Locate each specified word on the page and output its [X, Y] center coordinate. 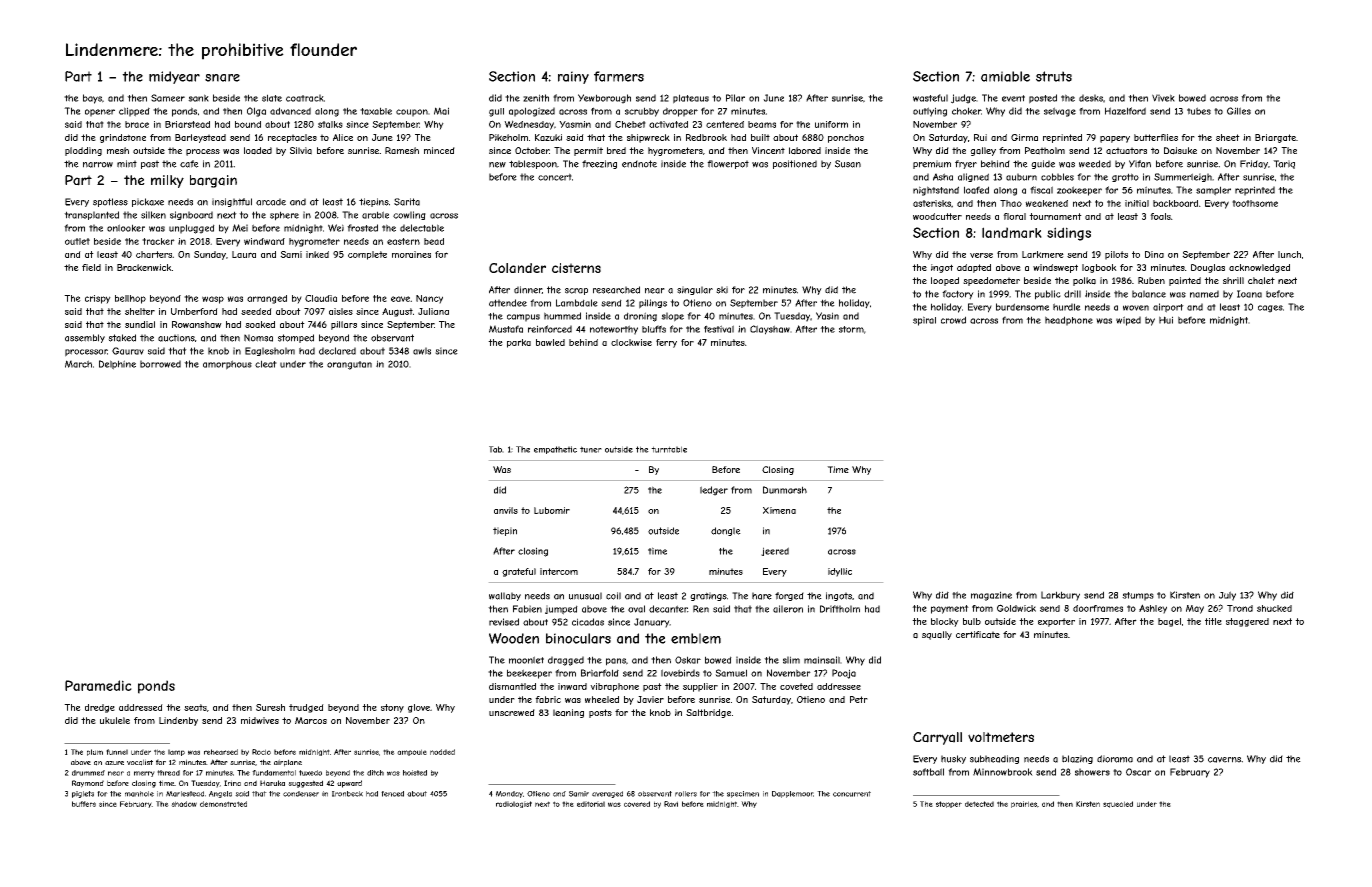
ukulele [115, 720]
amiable [1005, 76]
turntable [669, 449]
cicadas [588, 622]
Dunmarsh [785, 490]
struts [1054, 76]
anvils [506, 510]
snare [222, 78]
